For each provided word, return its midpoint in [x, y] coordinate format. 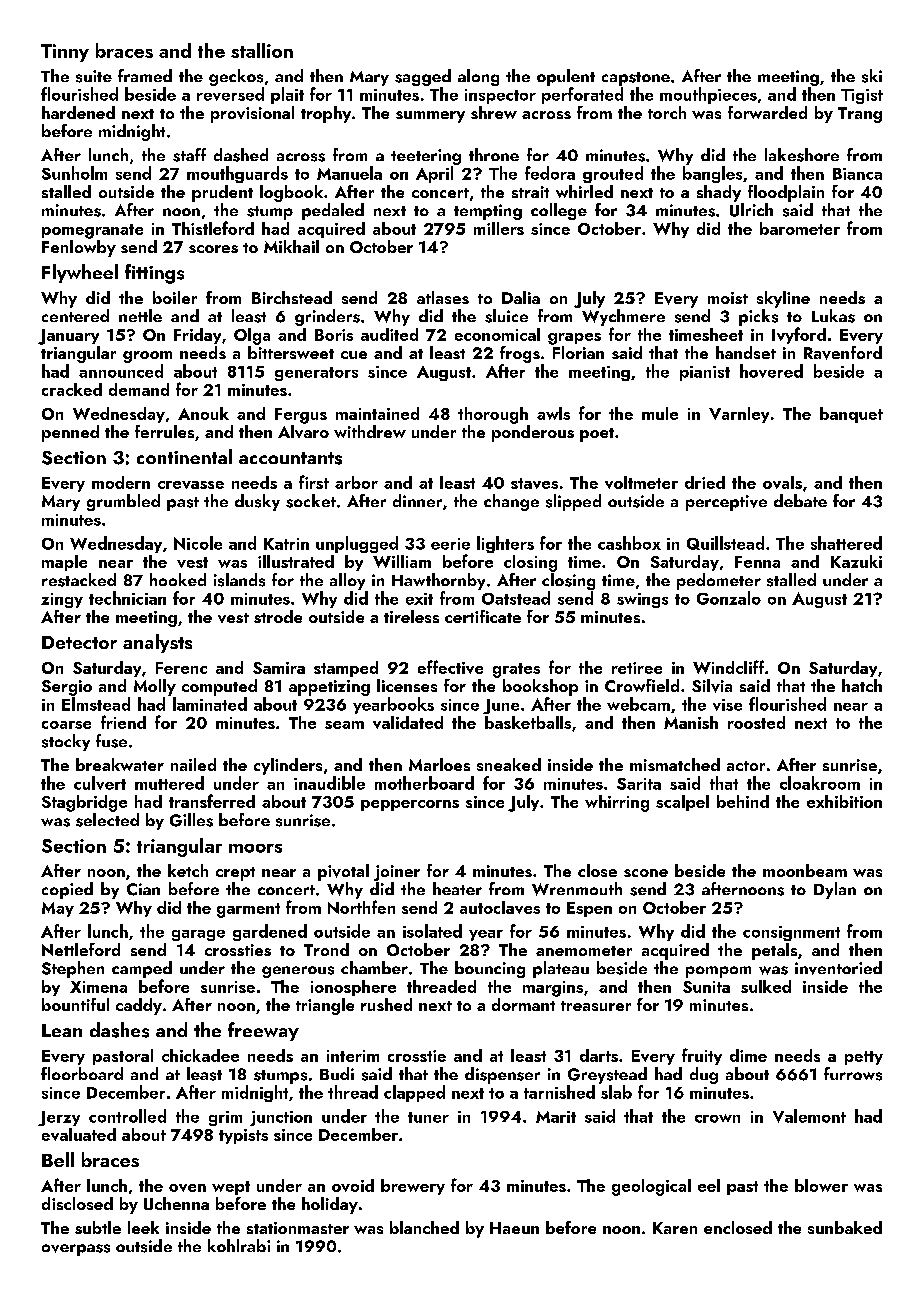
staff [189, 155]
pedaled [333, 211]
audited [389, 334]
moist [728, 298]
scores [213, 249]
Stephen [73, 969]
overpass [76, 1250]
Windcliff [728, 667]
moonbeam [805, 870]
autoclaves [500, 907]
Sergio [67, 688]
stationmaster [298, 1228]
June [501, 706]
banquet [851, 415]
